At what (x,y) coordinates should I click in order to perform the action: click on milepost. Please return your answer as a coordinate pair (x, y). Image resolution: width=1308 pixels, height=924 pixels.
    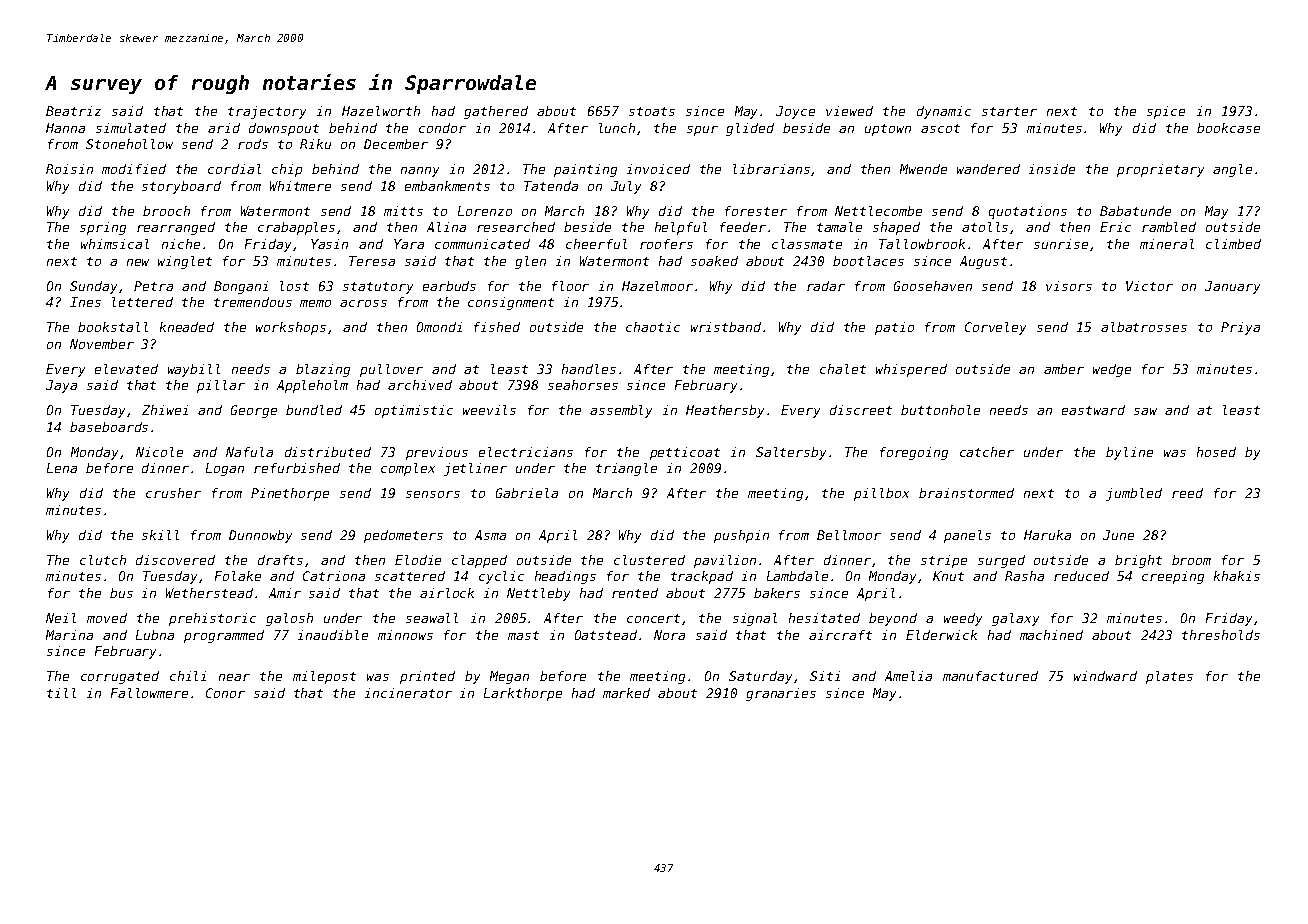
    Looking at the image, I should click on (324, 677).
